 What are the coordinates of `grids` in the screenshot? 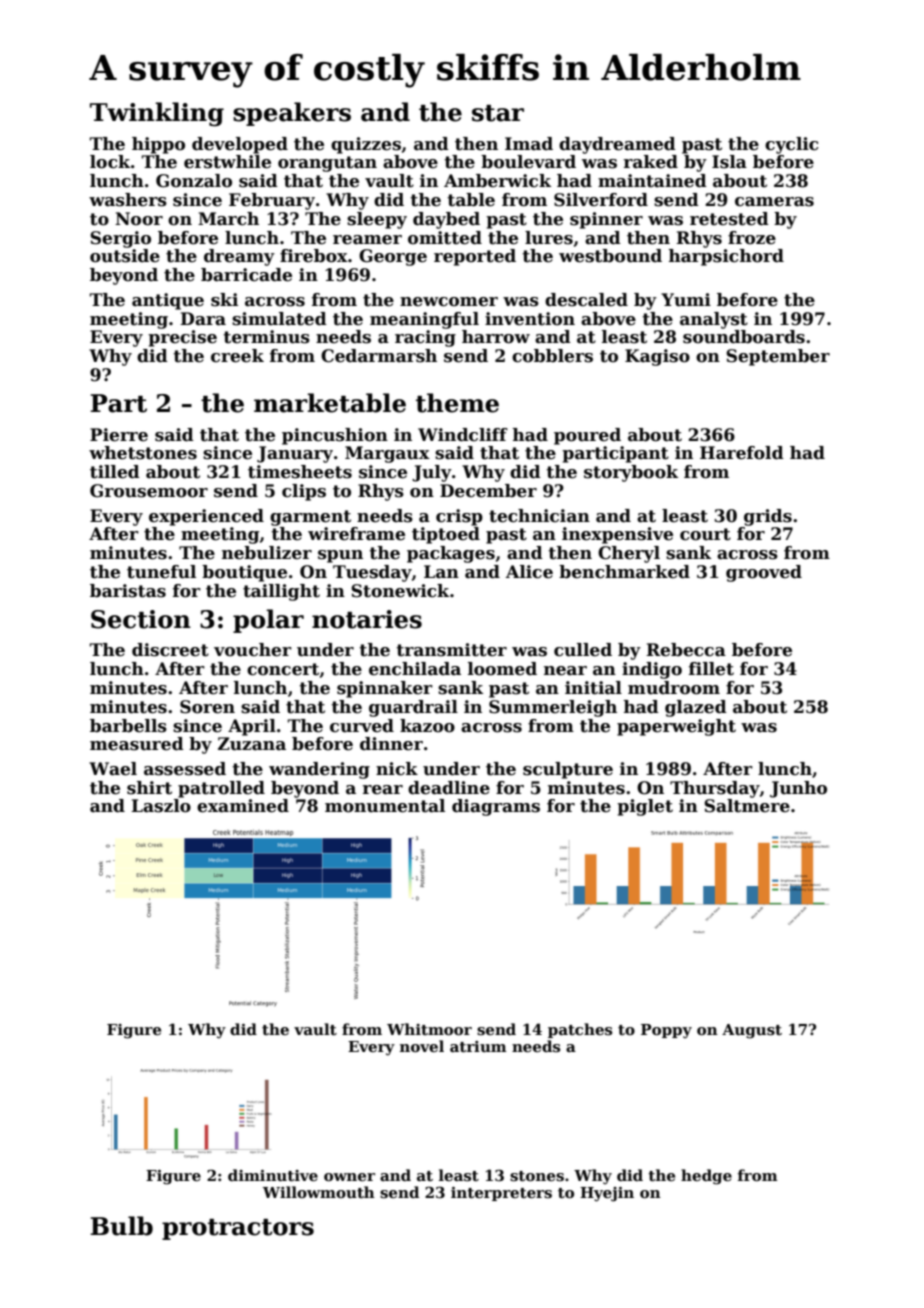 It's located at (768, 517).
